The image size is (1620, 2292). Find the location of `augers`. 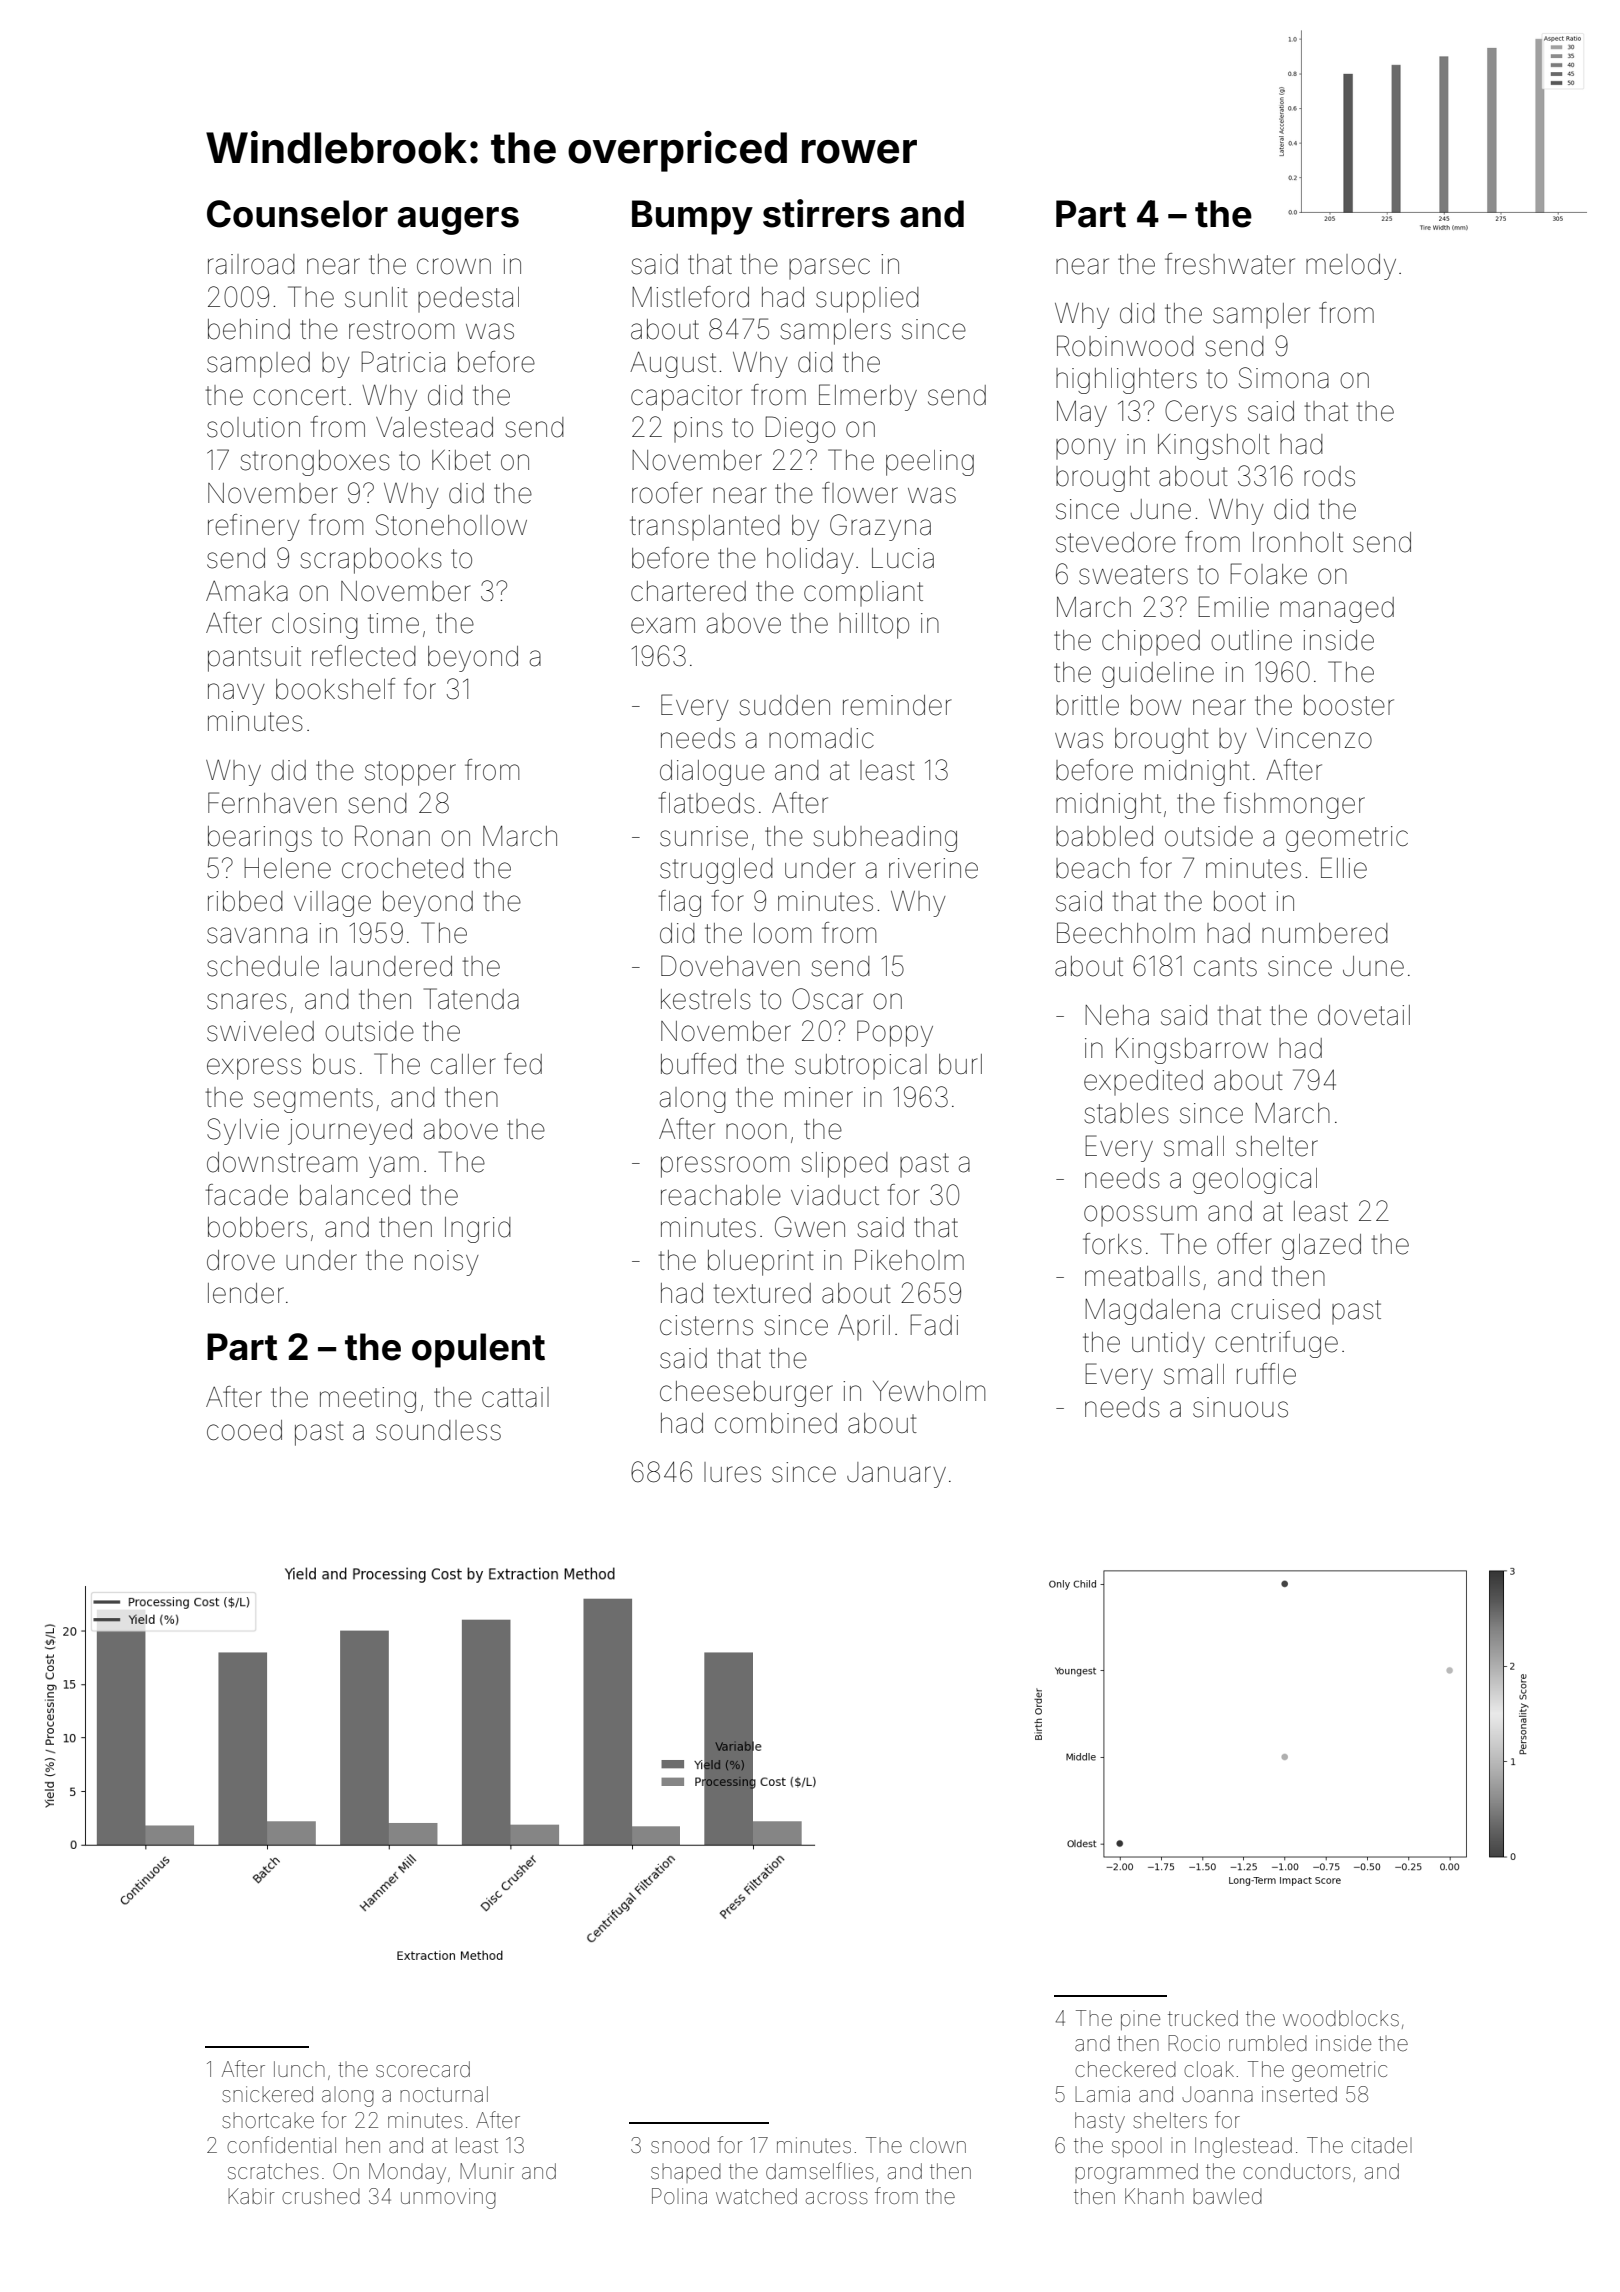

augers is located at coordinates (458, 221).
